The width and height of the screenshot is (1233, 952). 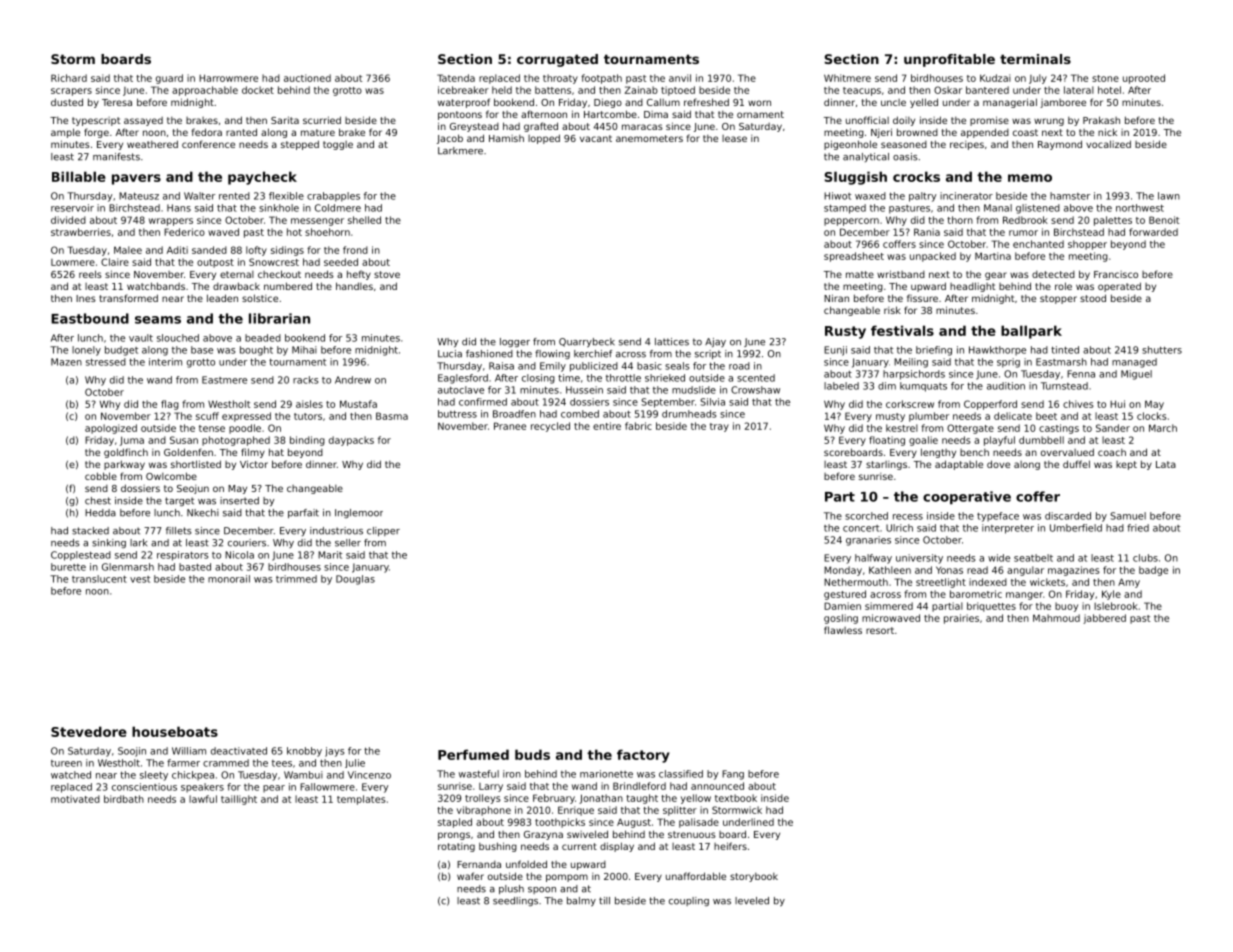 I want to click on wafer, so click(x=470, y=876).
